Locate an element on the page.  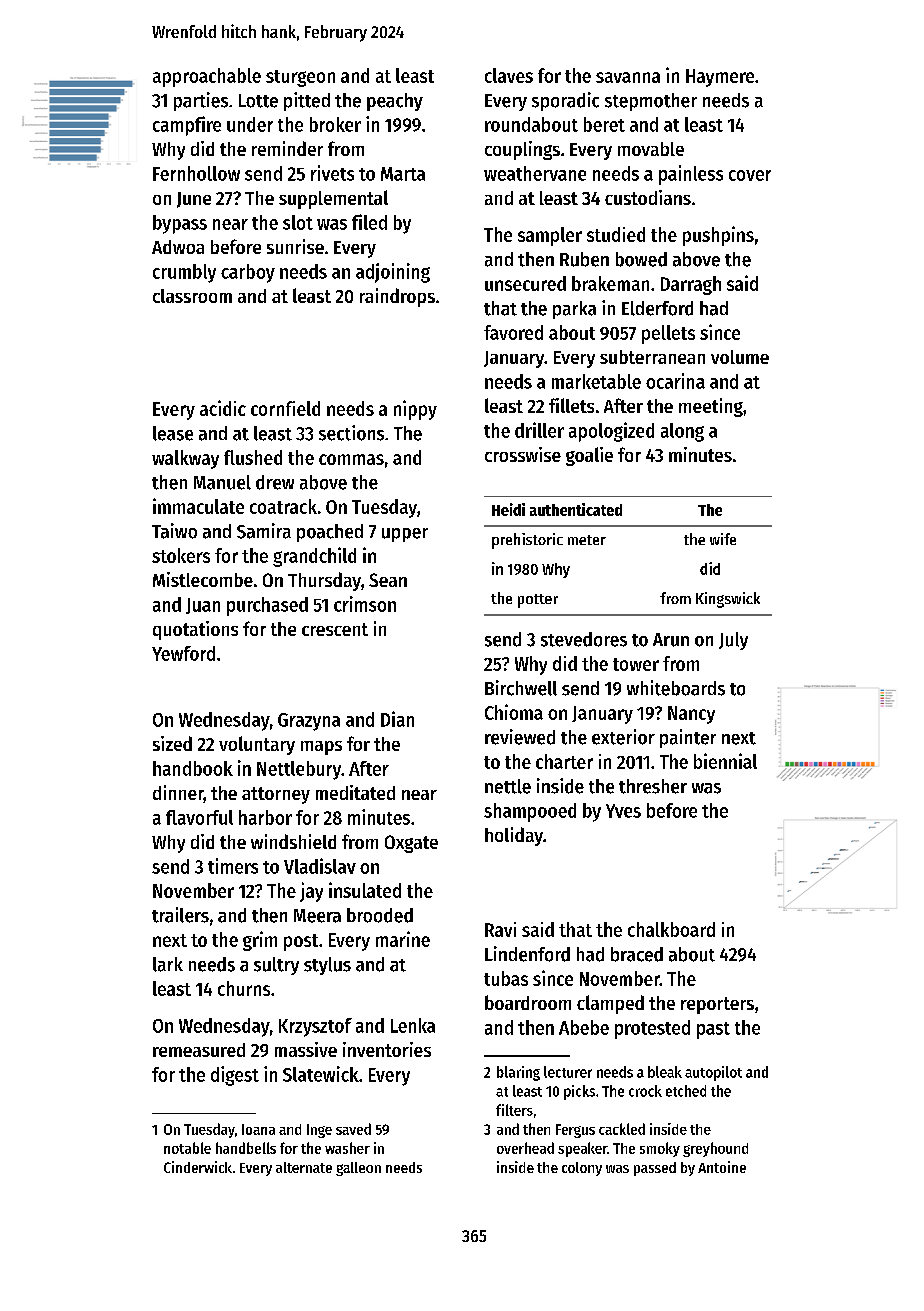
pitted is located at coordinates (307, 101).
